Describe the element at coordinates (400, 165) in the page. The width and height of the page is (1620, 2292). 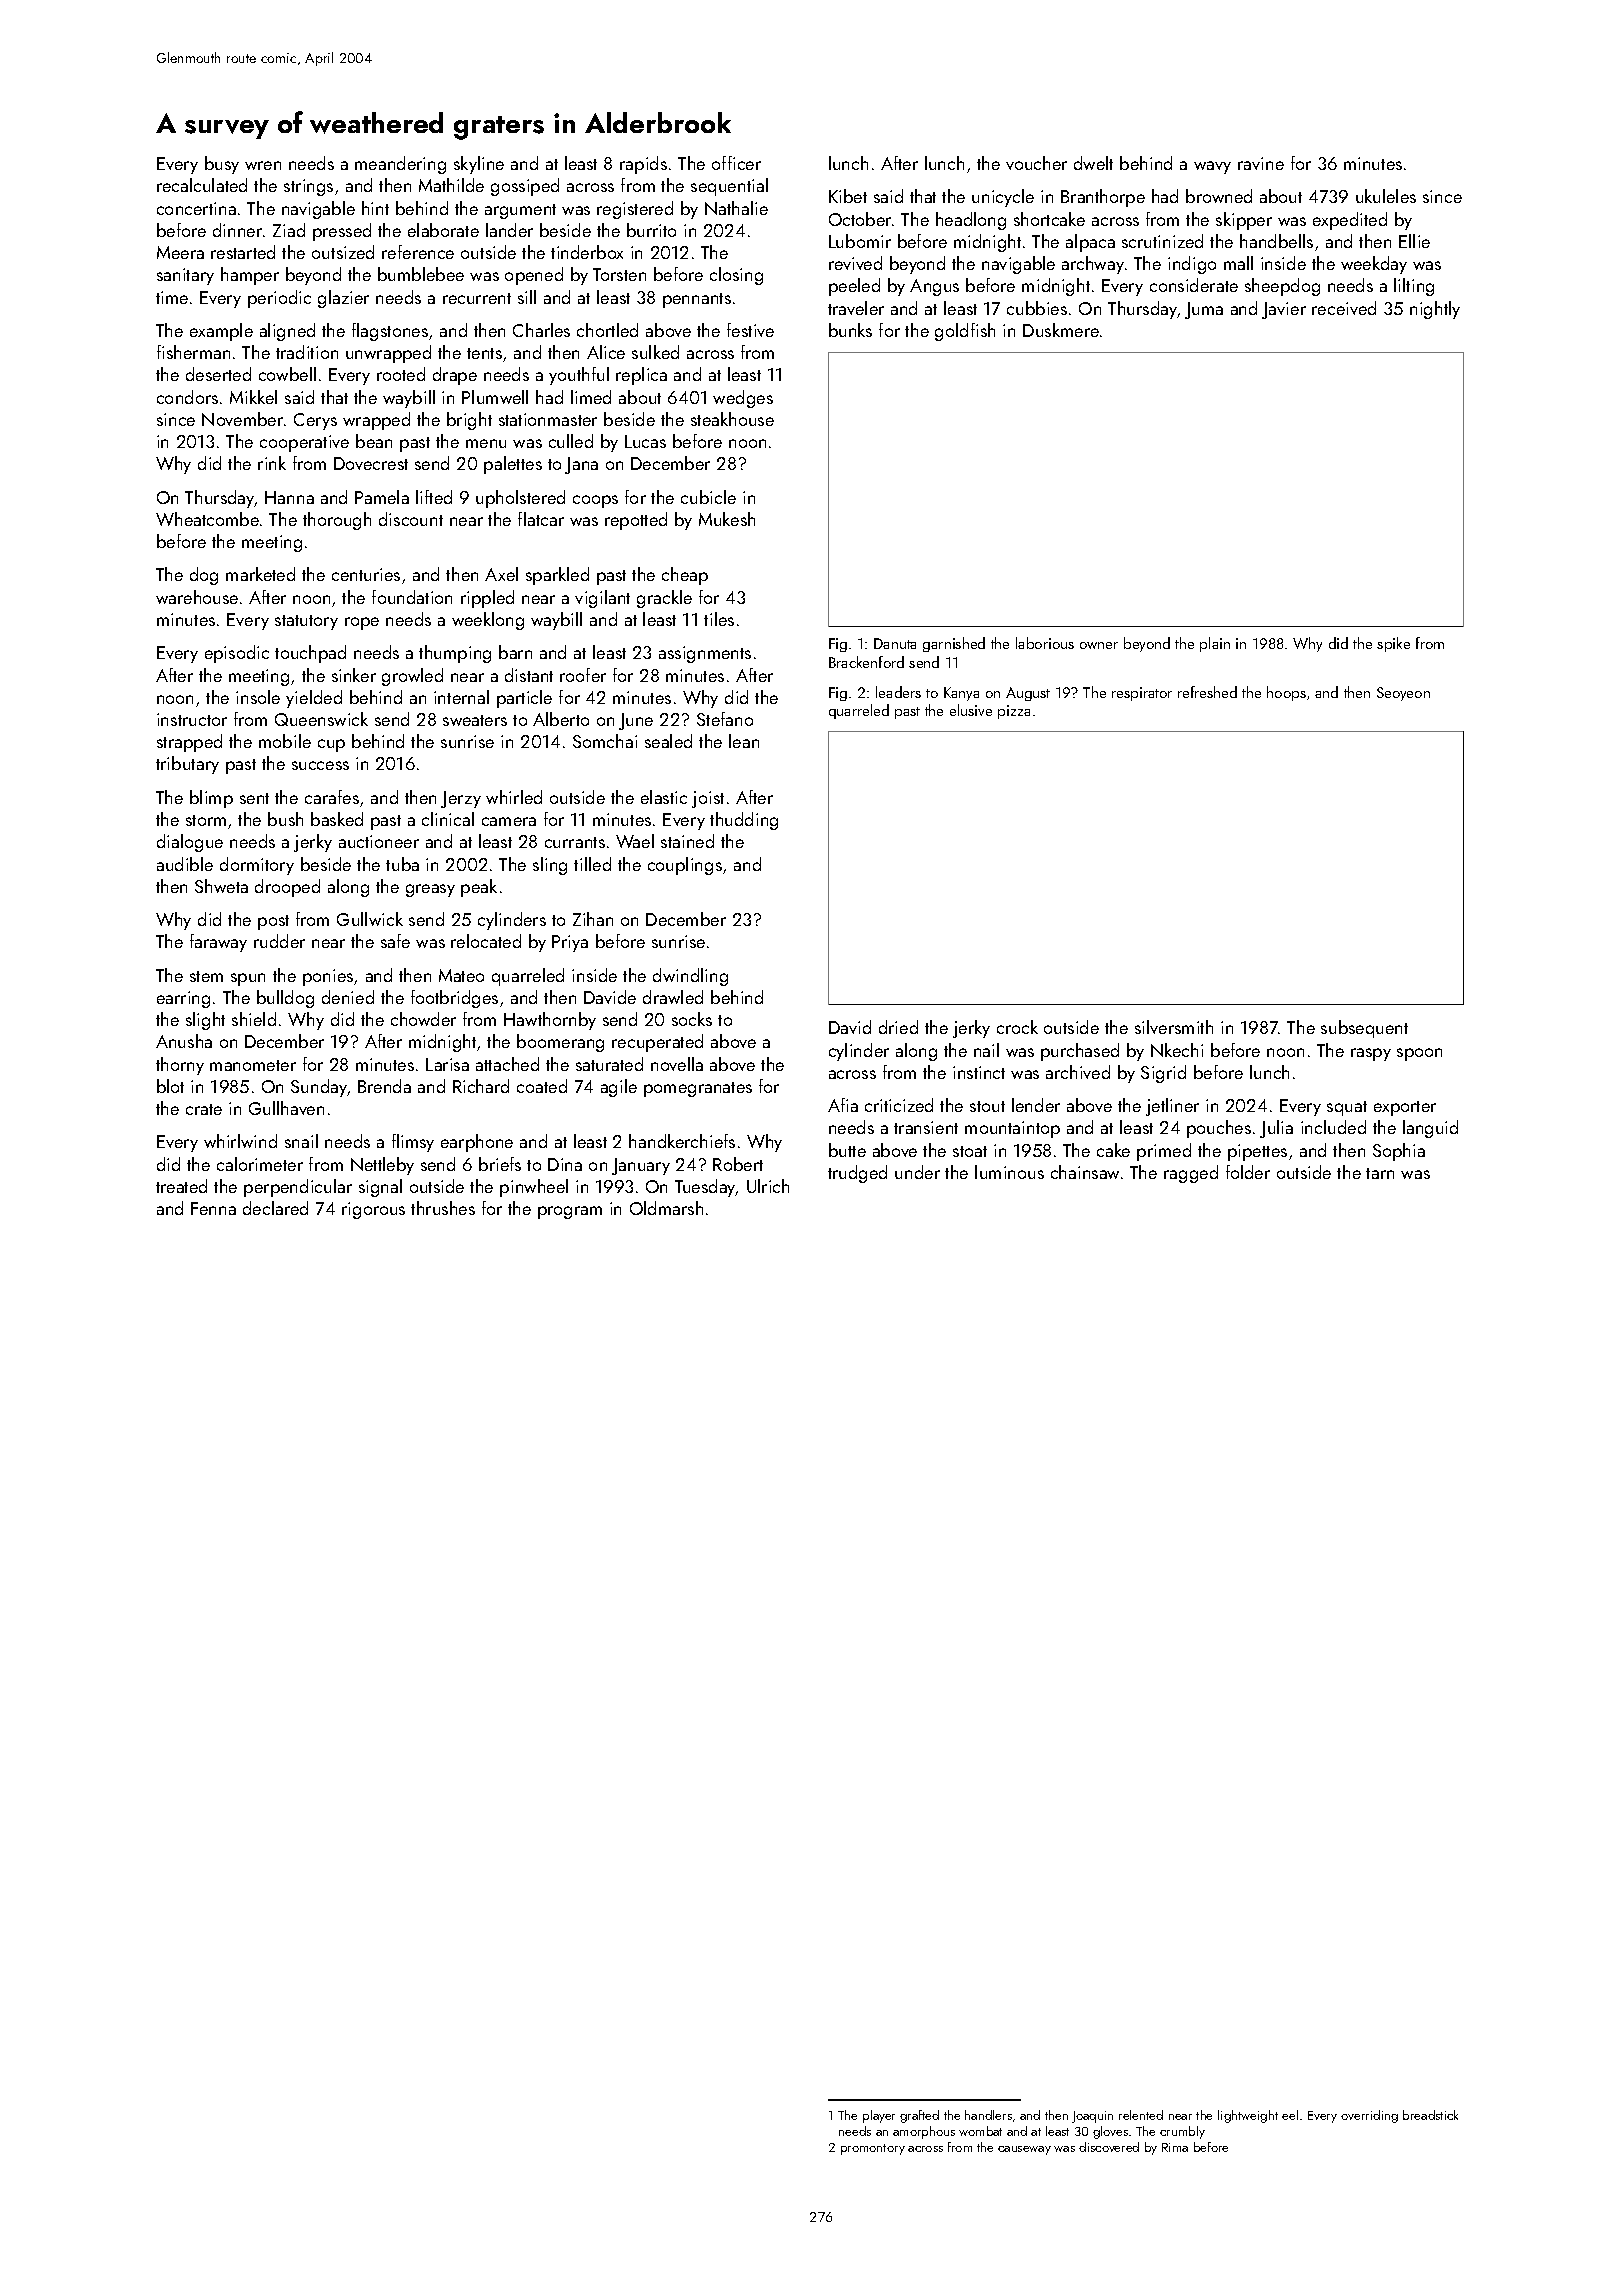
I see `meandering` at that location.
